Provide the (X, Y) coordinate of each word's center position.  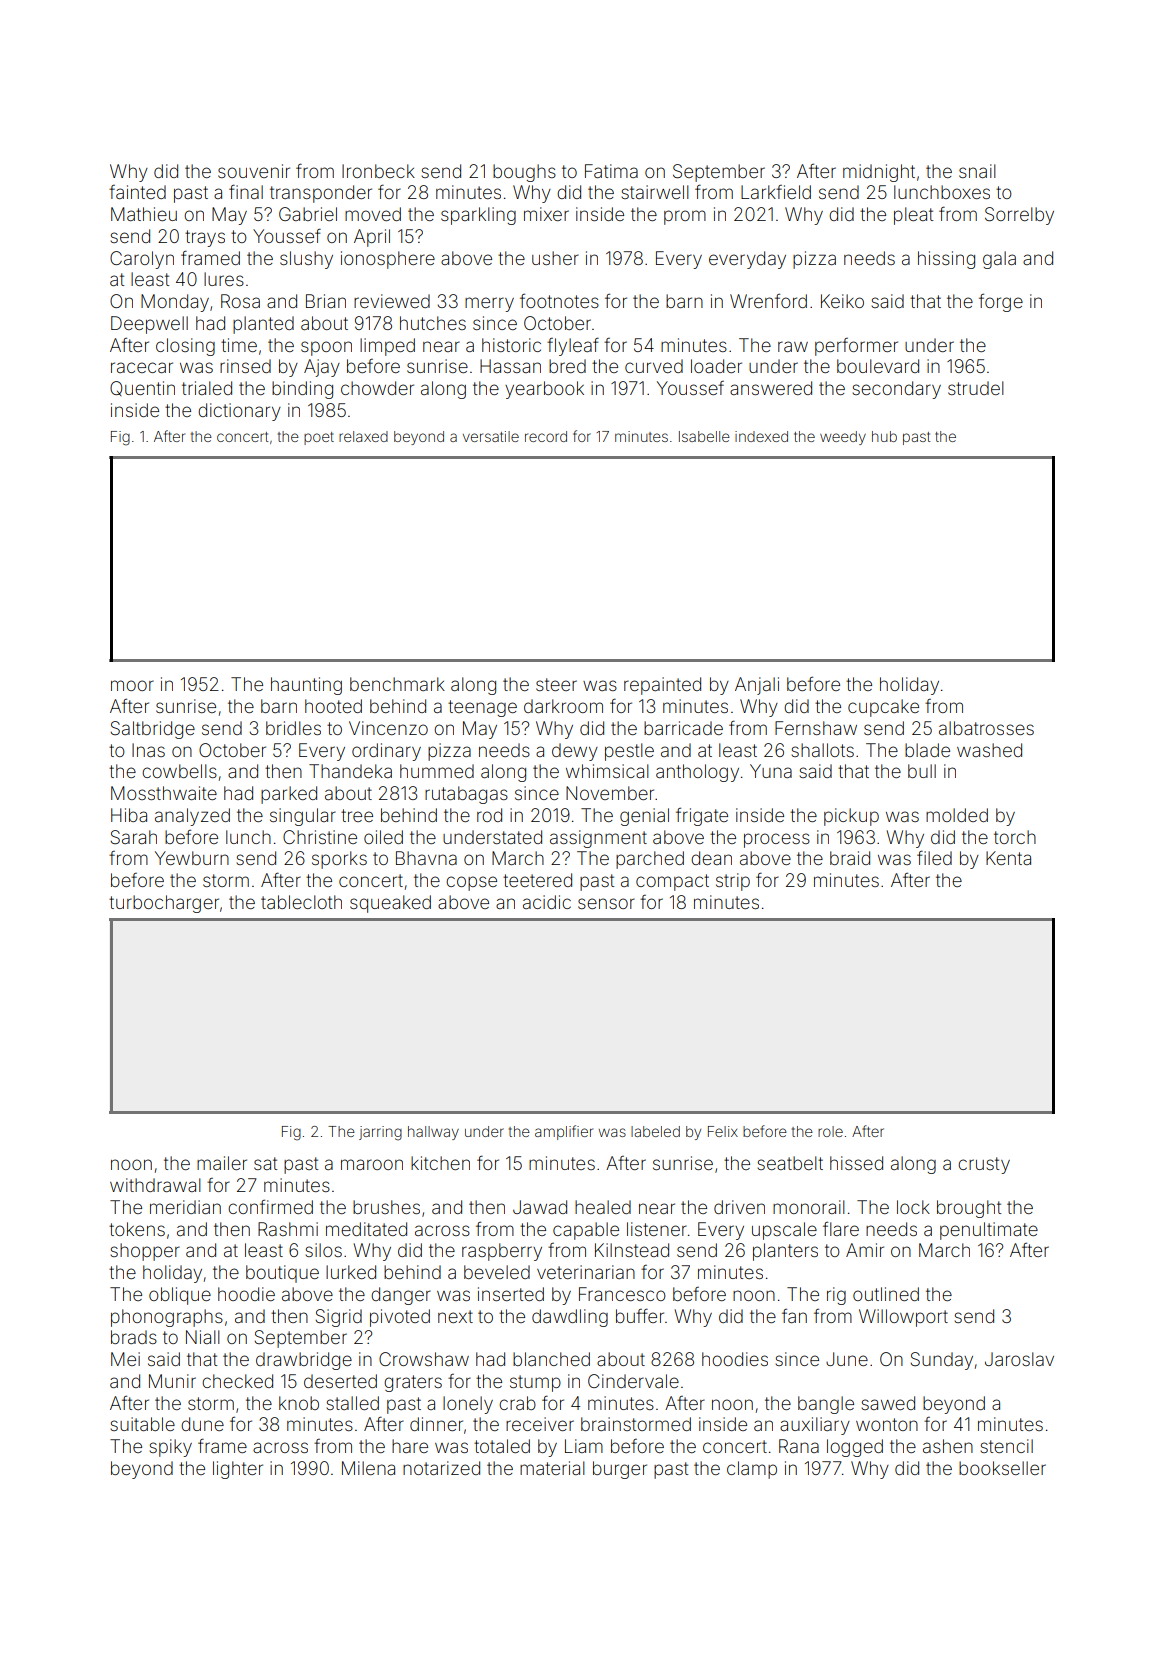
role (830, 1131)
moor (132, 685)
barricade (683, 728)
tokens (137, 1229)
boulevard (878, 366)
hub (884, 436)
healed (603, 1207)
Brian (326, 301)
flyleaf (573, 346)
